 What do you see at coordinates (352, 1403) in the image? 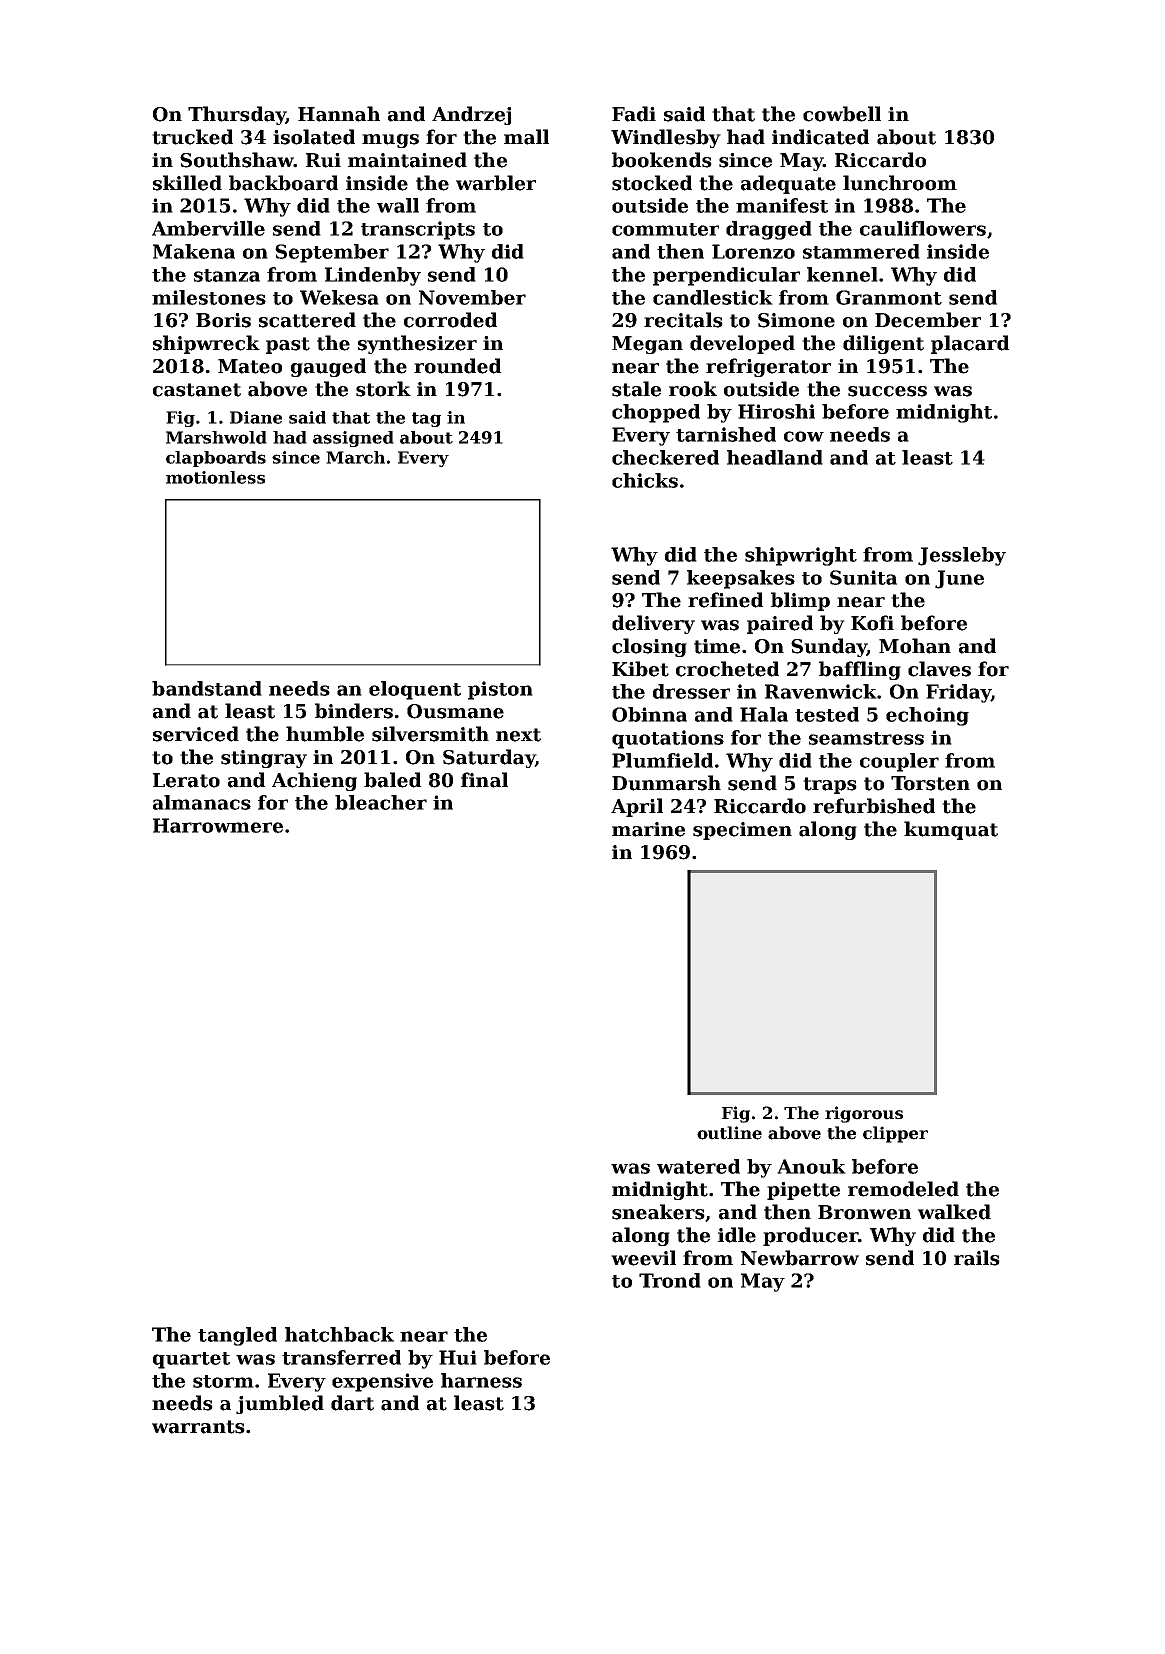
I see `dart` at bounding box center [352, 1403].
